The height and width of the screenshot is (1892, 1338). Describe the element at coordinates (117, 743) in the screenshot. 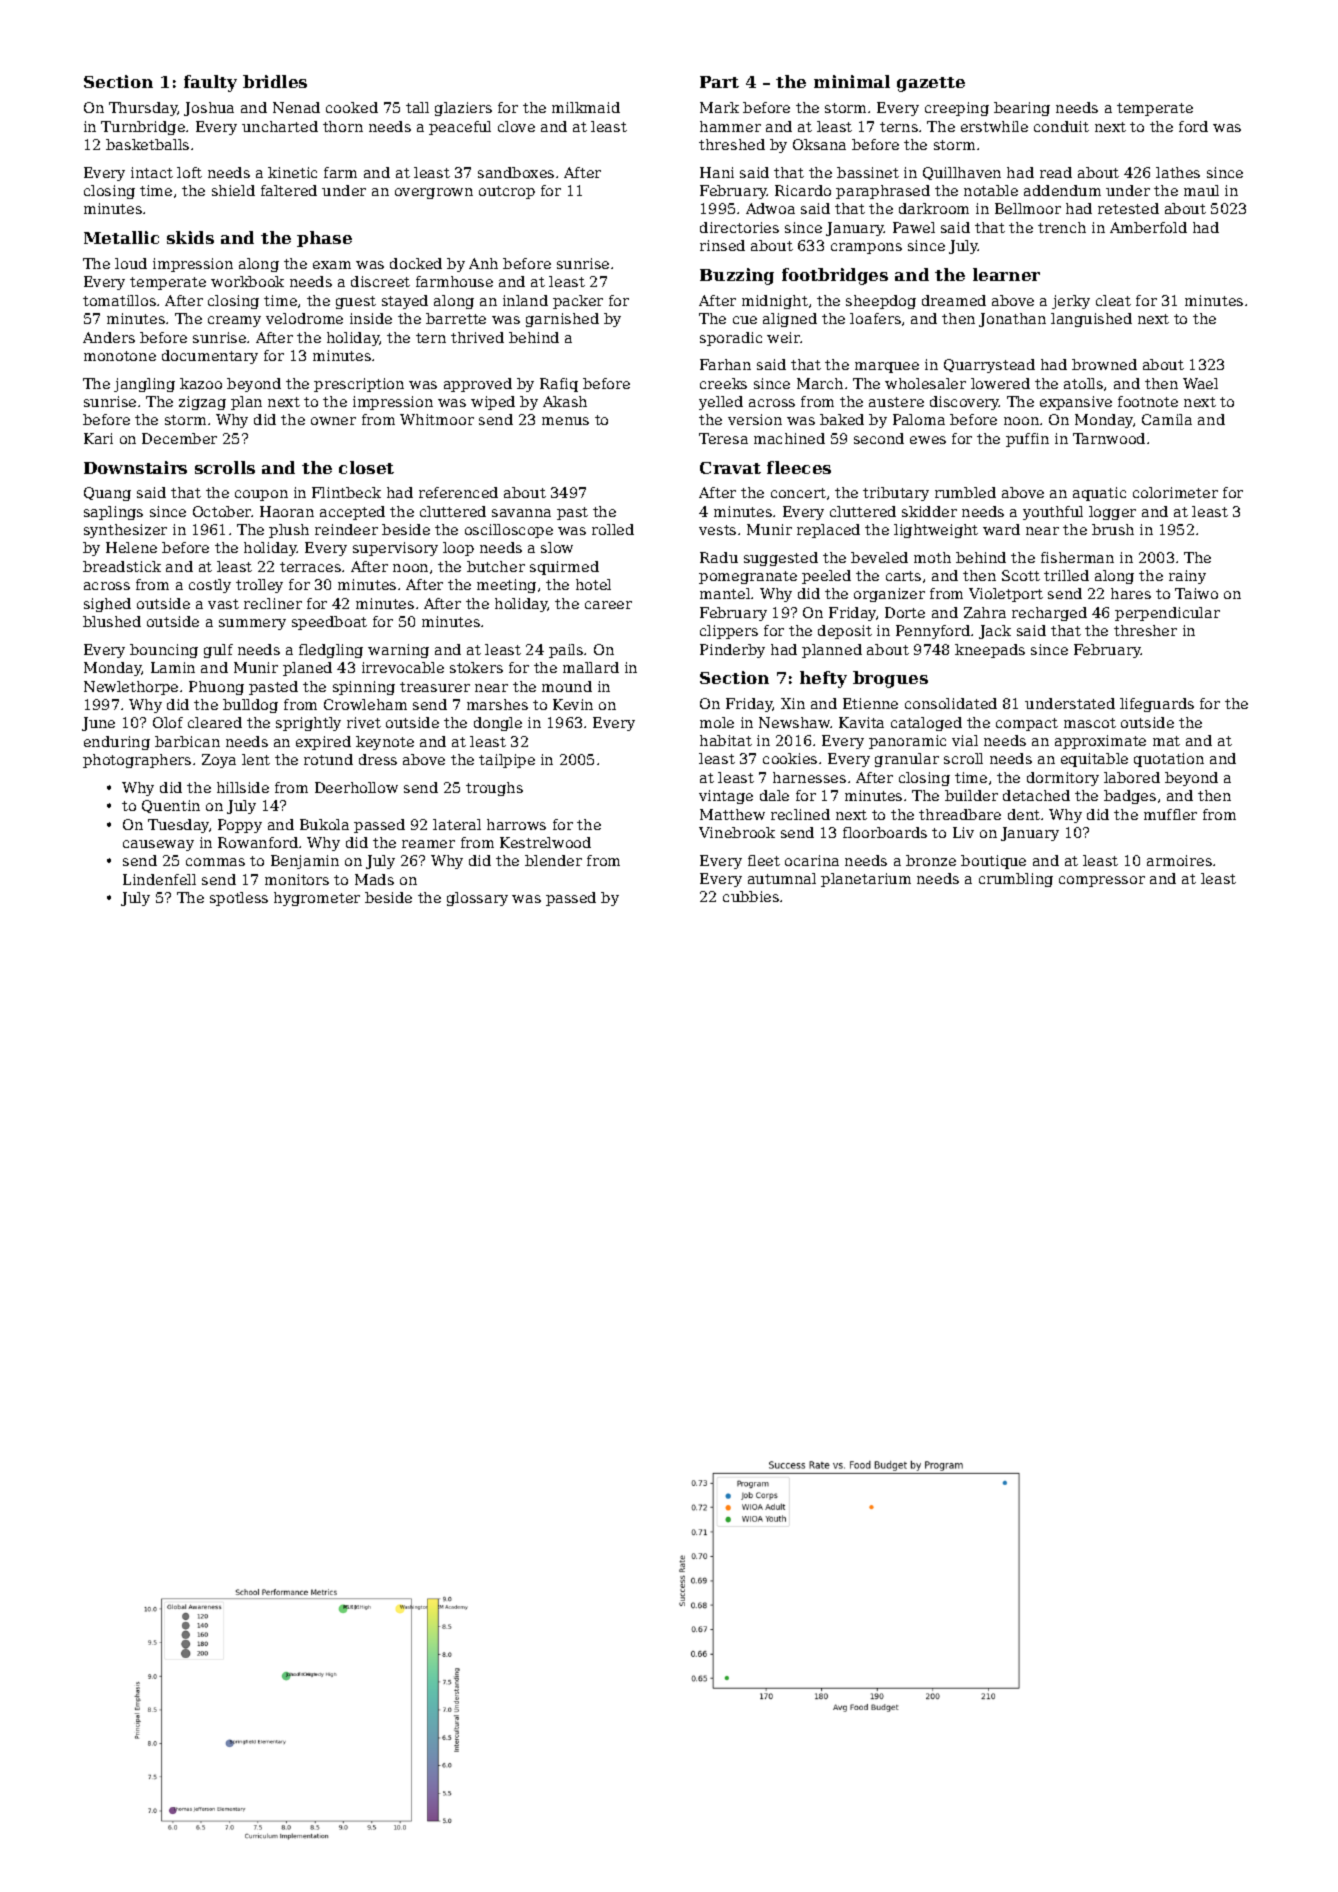

I see `enduring` at that location.
